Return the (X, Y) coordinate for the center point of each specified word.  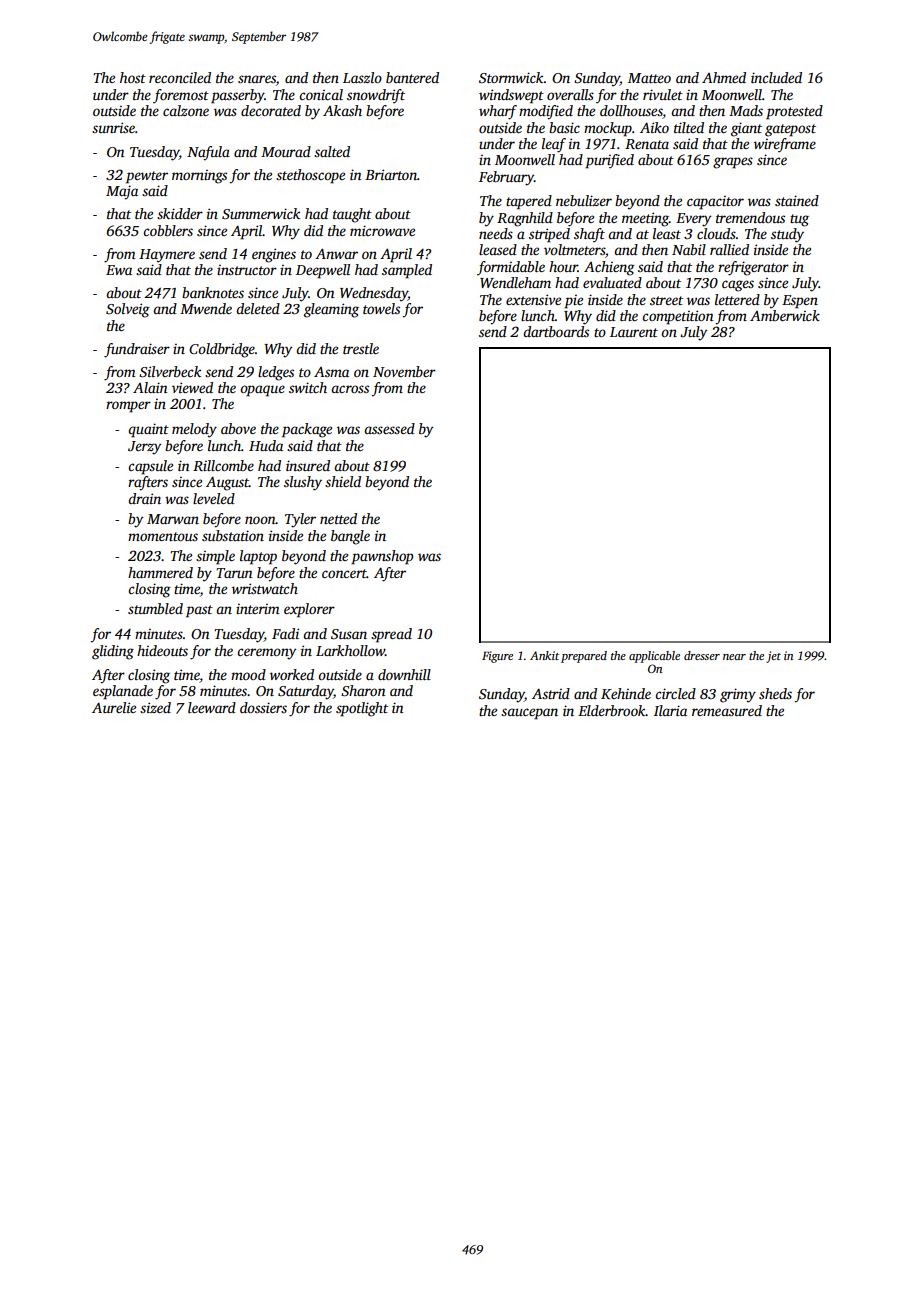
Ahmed (724, 77)
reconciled (180, 77)
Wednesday (374, 294)
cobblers (168, 230)
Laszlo (362, 77)
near (734, 657)
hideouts (162, 650)
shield (343, 481)
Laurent (634, 332)
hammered (160, 572)
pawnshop (382, 557)
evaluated (612, 282)
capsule (150, 467)
